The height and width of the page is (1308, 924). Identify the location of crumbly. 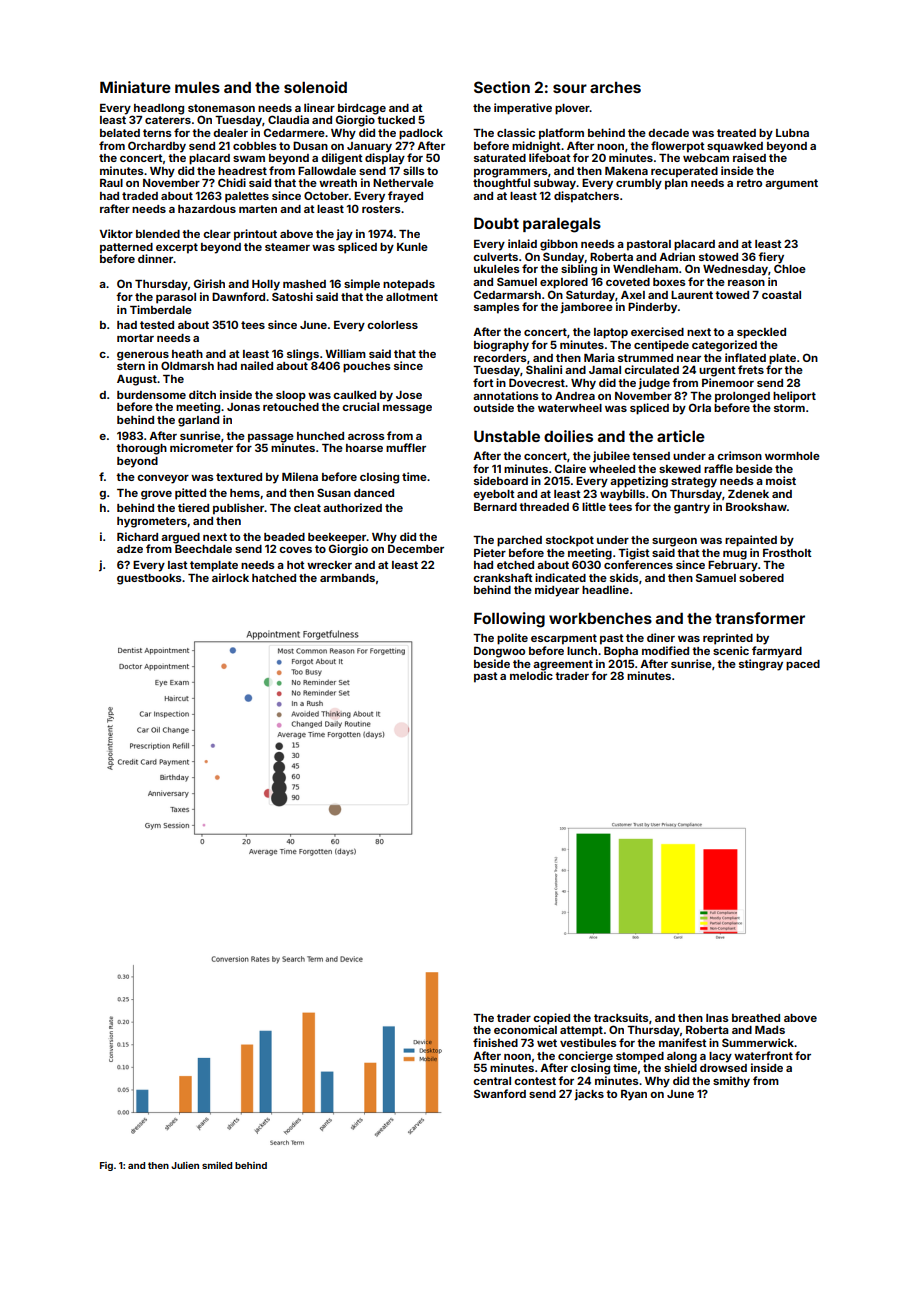
(639, 184).
